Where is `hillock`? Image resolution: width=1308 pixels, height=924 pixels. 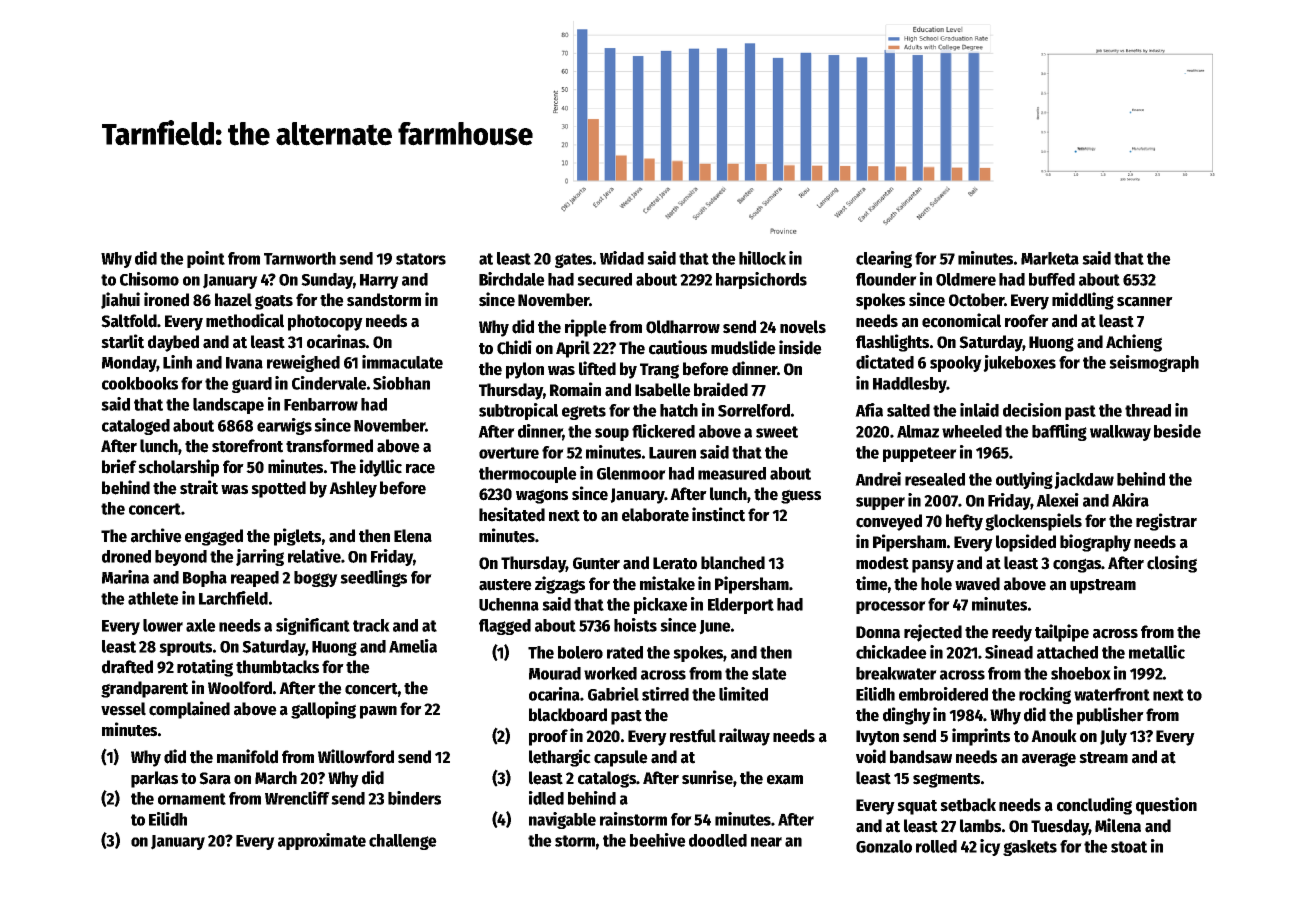
hillock is located at coordinates (762, 258).
